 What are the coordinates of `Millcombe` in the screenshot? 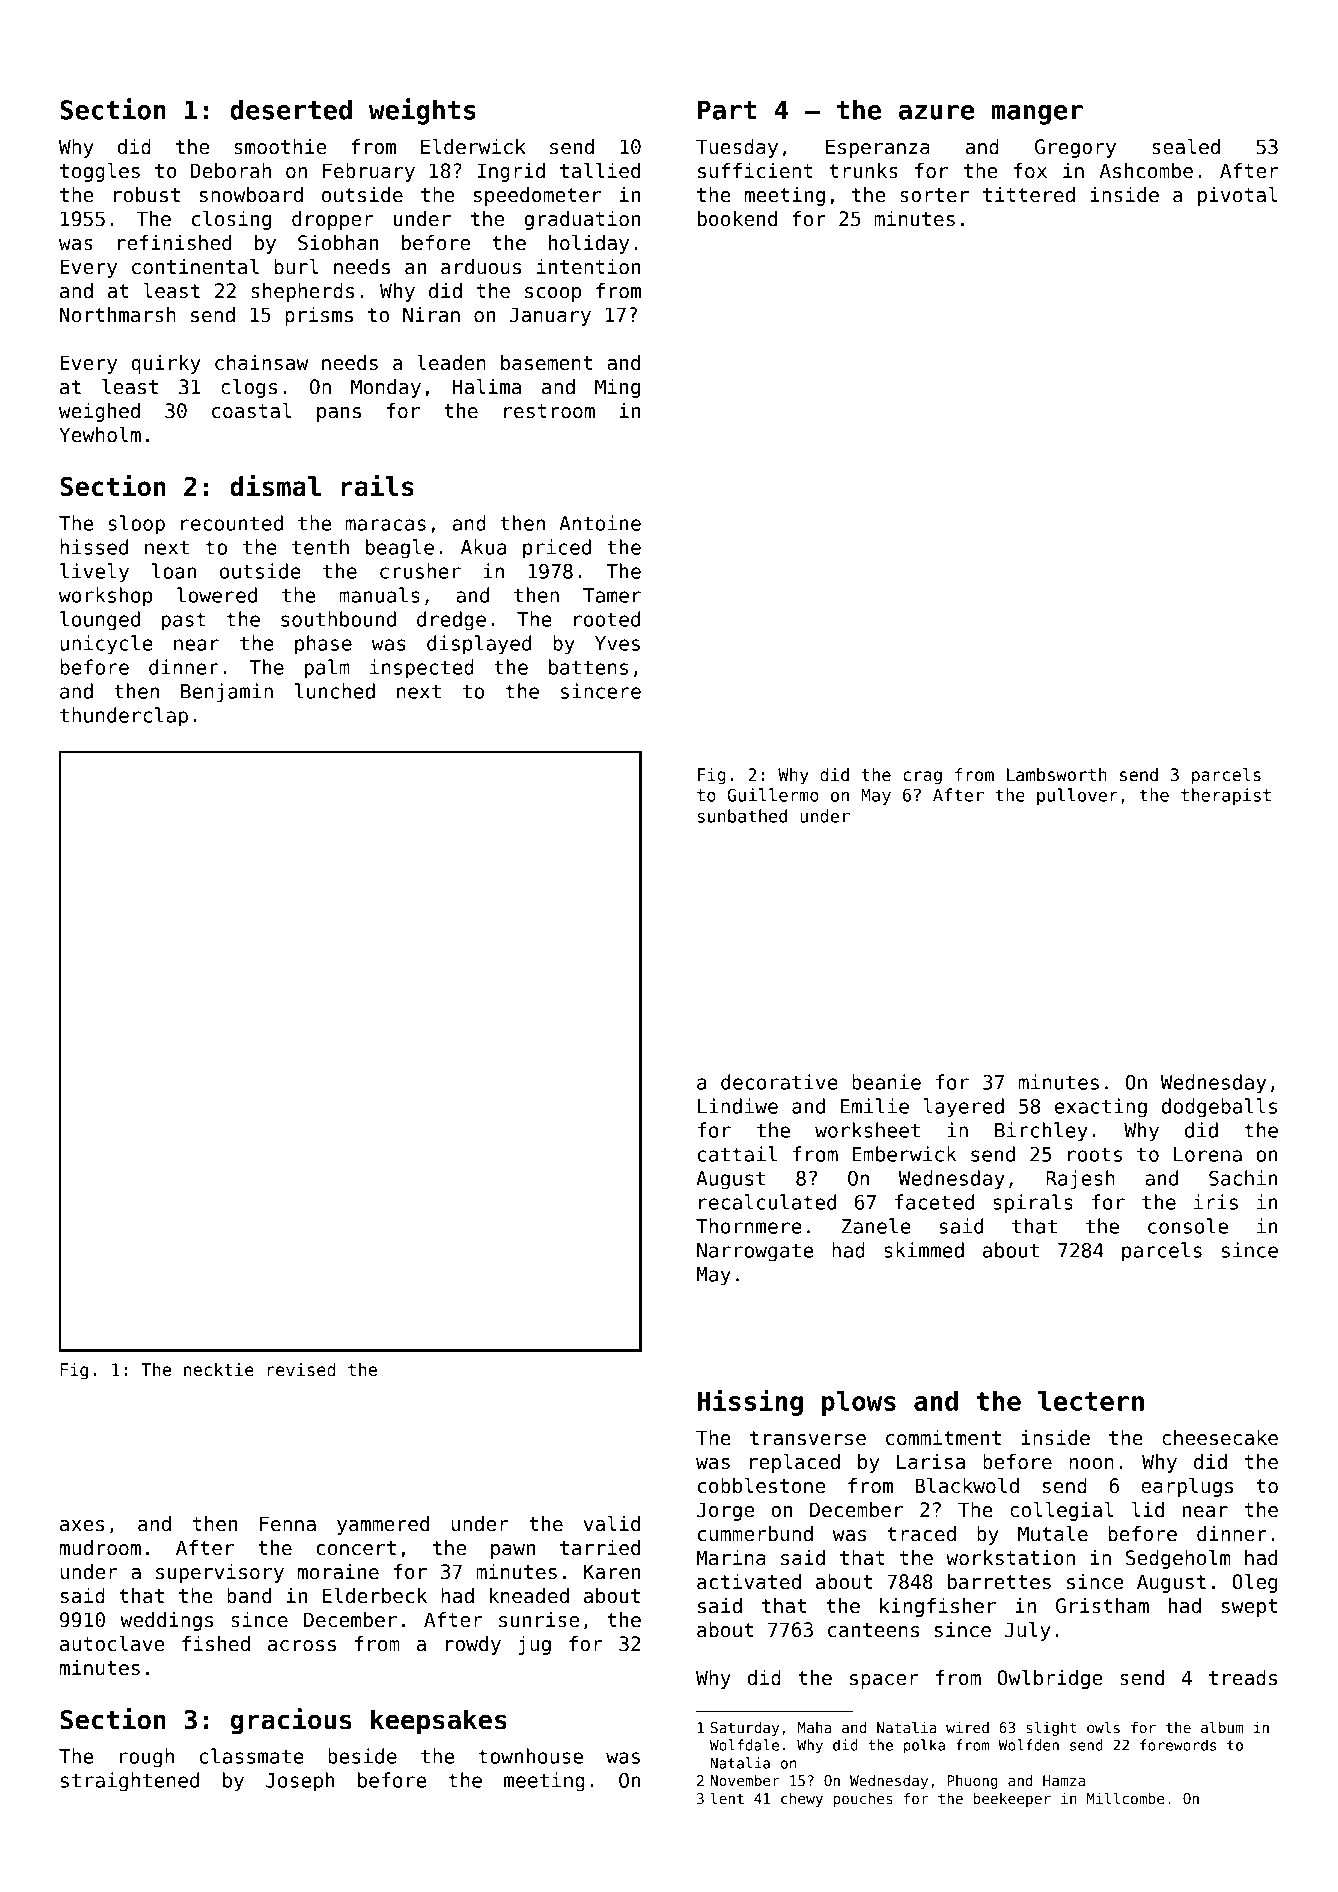 It's located at (1125, 1798).
